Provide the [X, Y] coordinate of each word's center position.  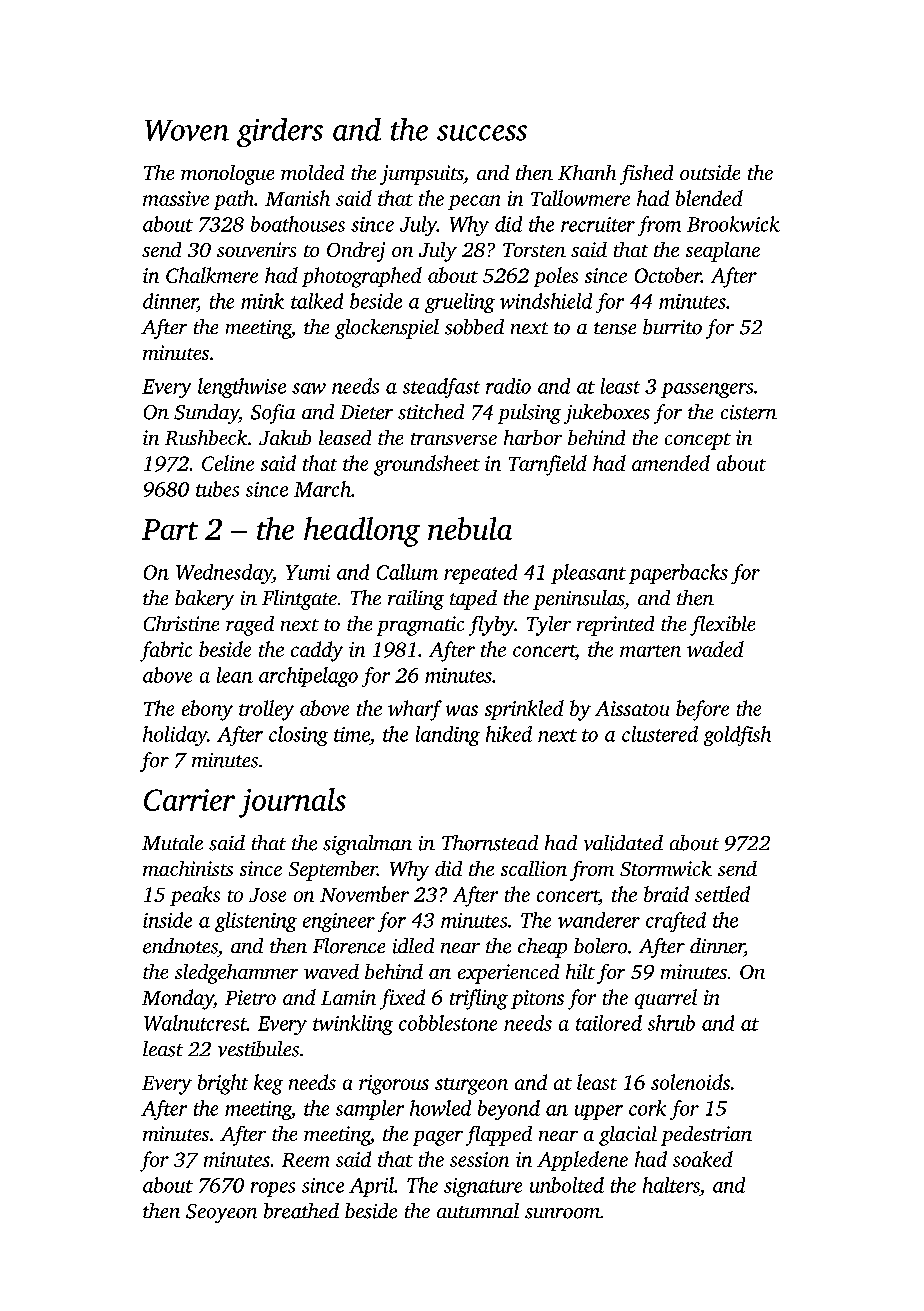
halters [671, 1185]
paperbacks [678, 574]
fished [646, 175]
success [482, 133]
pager [438, 1138]
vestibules [258, 1049]
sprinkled [524, 710]
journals [292, 803]
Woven [187, 130]
